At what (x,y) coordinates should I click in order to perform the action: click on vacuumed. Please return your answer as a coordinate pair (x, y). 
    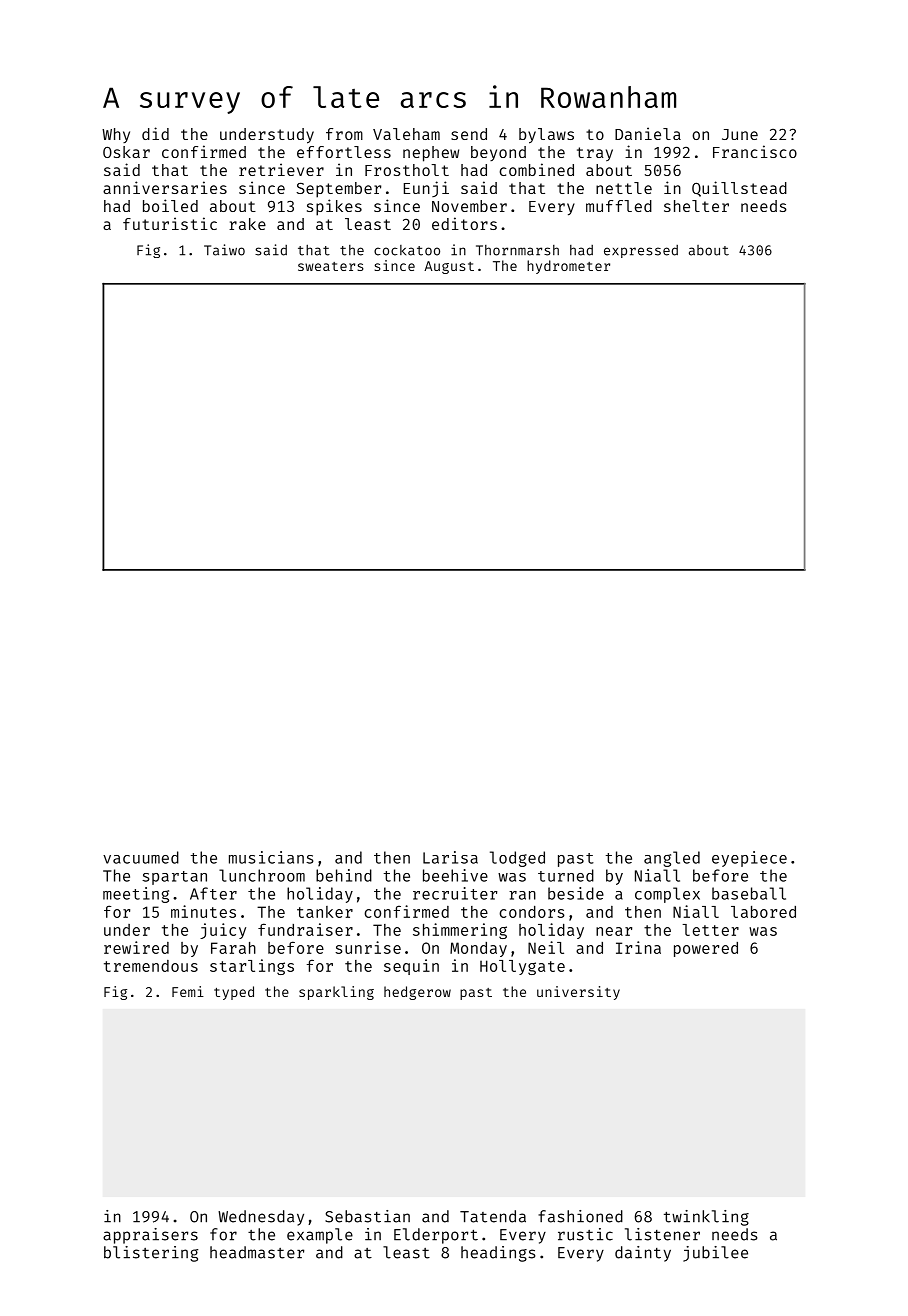
    Looking at the image, I should click on (141, 857).
